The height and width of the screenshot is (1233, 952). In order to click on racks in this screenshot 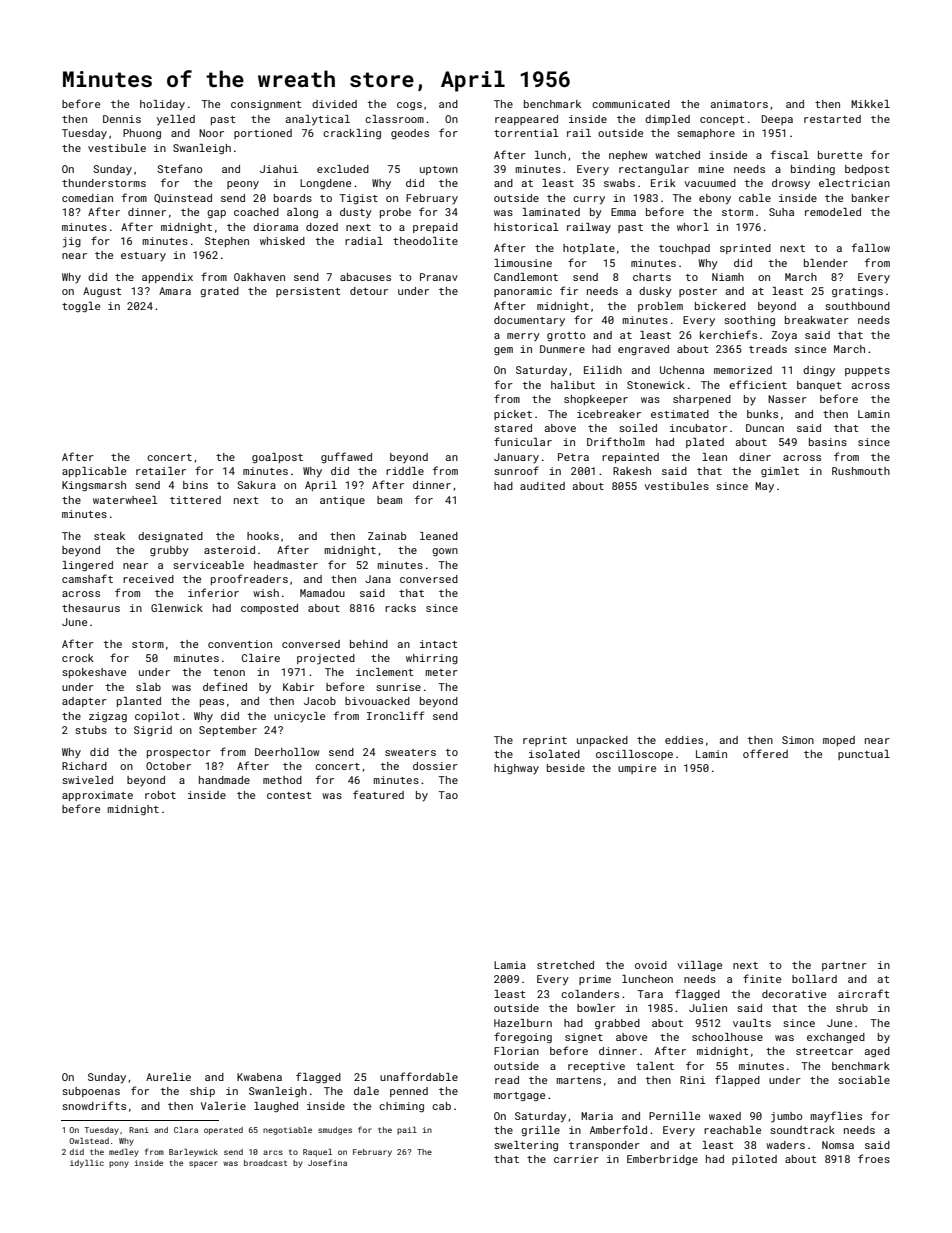, I will do `click(400, 608)`.
